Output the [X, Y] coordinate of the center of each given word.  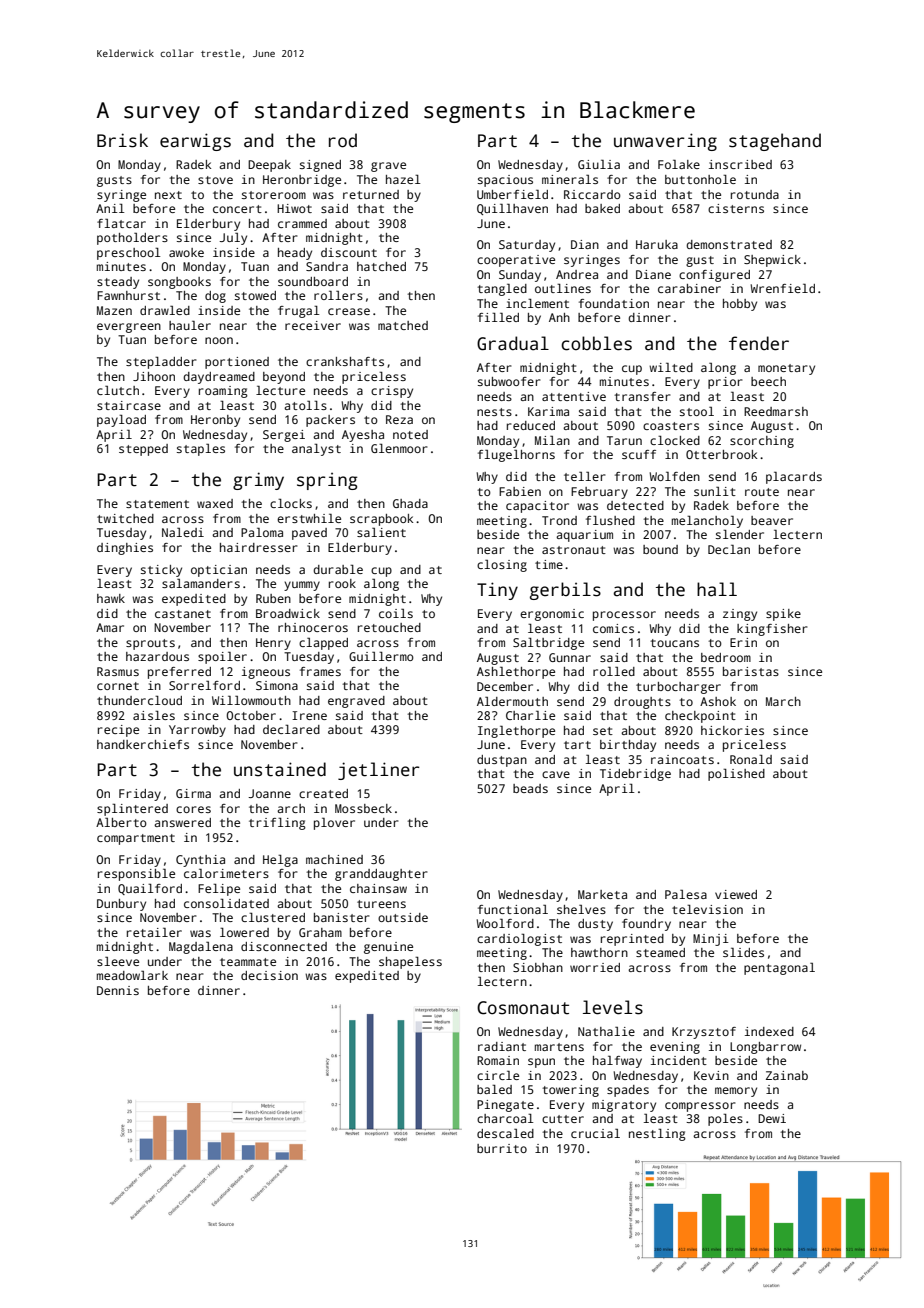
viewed [736, 894]
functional [513, 909]
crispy [392, 392]
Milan [552, 440]
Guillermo [381, 656]
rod [343, 140]
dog [215, 297]
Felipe [219, 890]
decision [269, 975]
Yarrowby [197, 731]
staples [201, 449]
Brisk [122, 140]
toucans [674, 643]
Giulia [599, 164]
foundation [614, 303]
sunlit [715, 491]
